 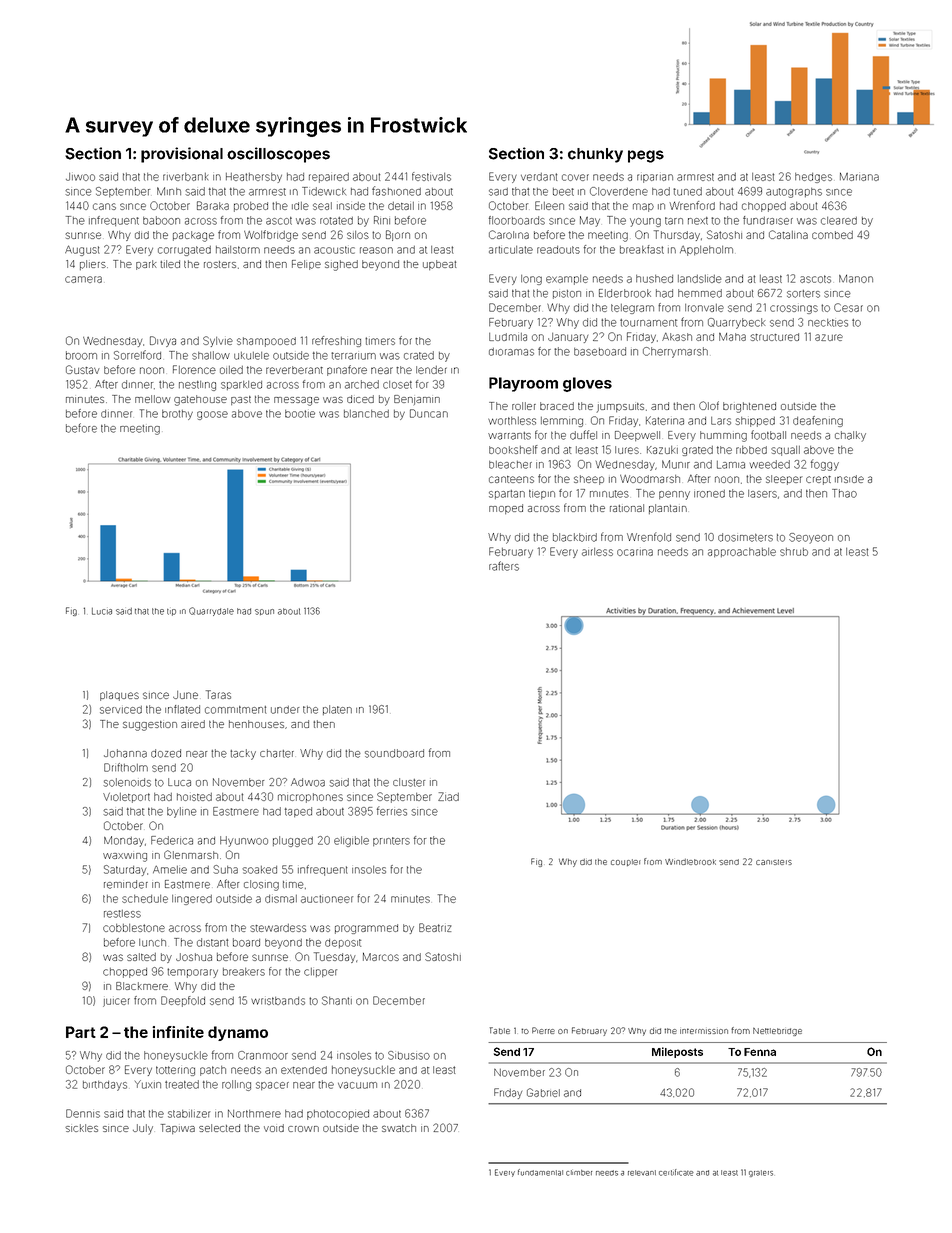 What do you see at coordinates (859, 176) in the screenshot?
I see `Mariana` at bounding box center [859, 176].
